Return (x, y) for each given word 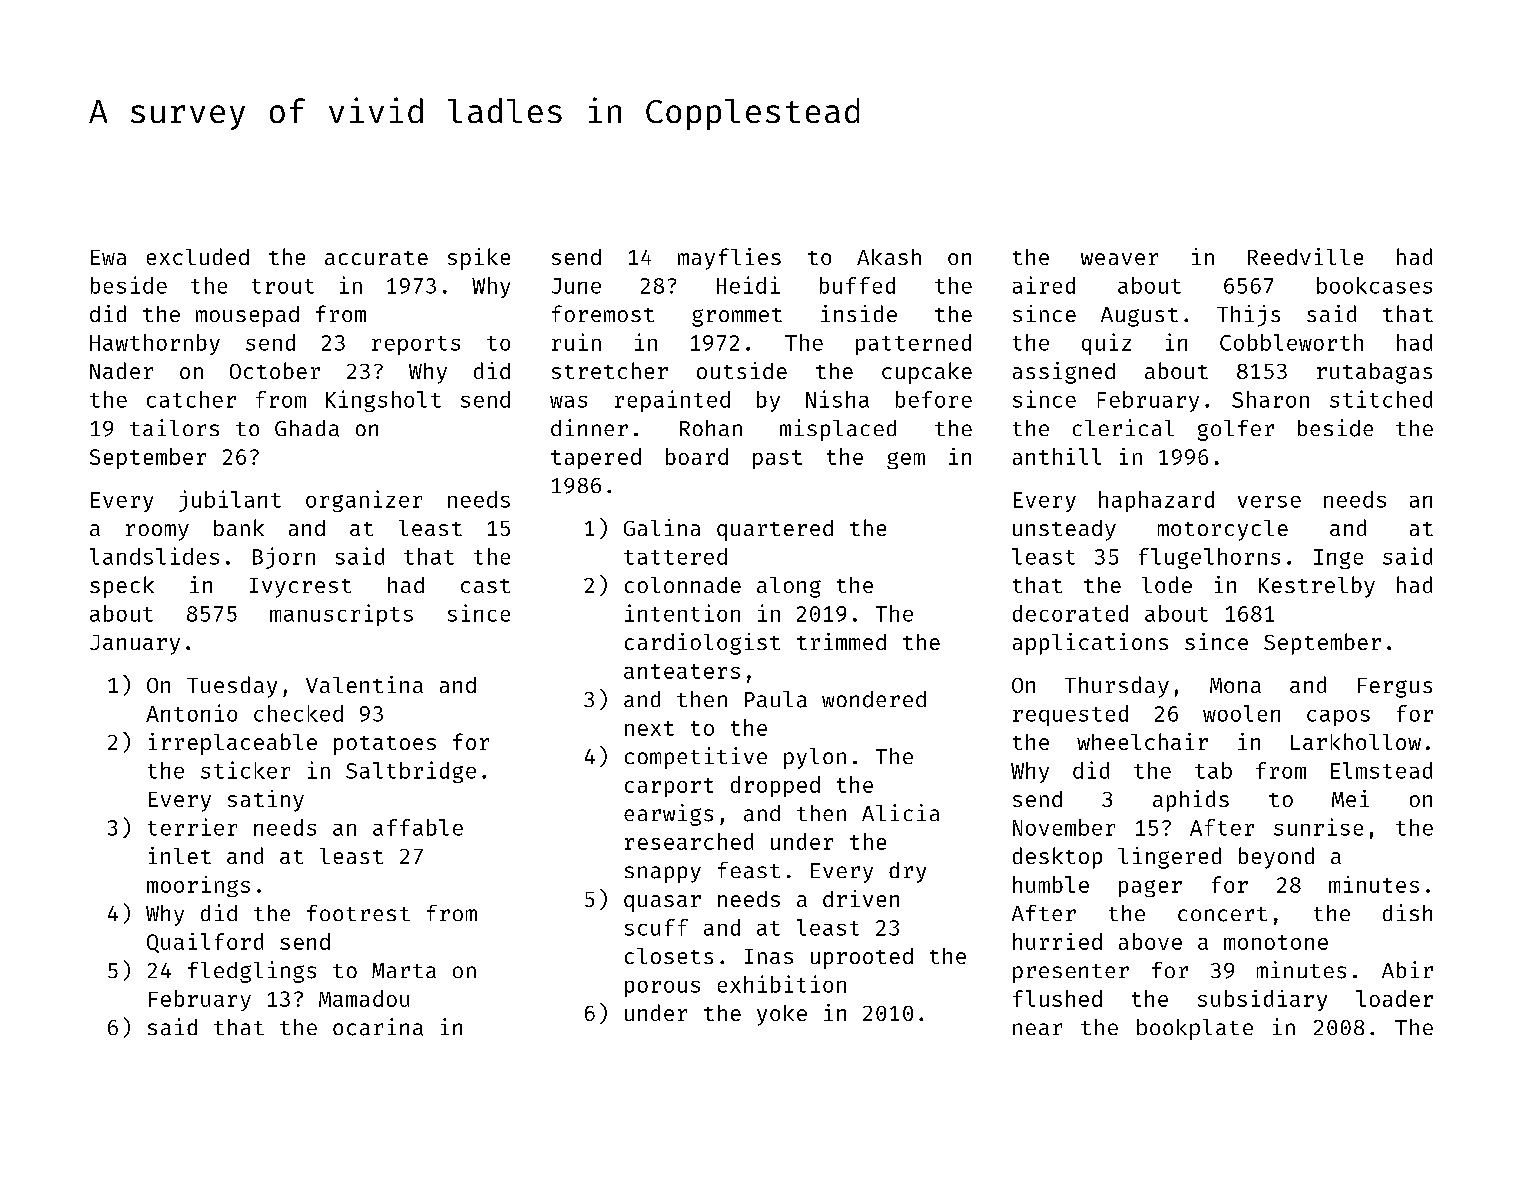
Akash (889, 257)
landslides (154, 556)
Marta (404, 970)
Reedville (1305, 256)
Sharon (1270, 399)
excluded (198, 256)
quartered (775, 530)
